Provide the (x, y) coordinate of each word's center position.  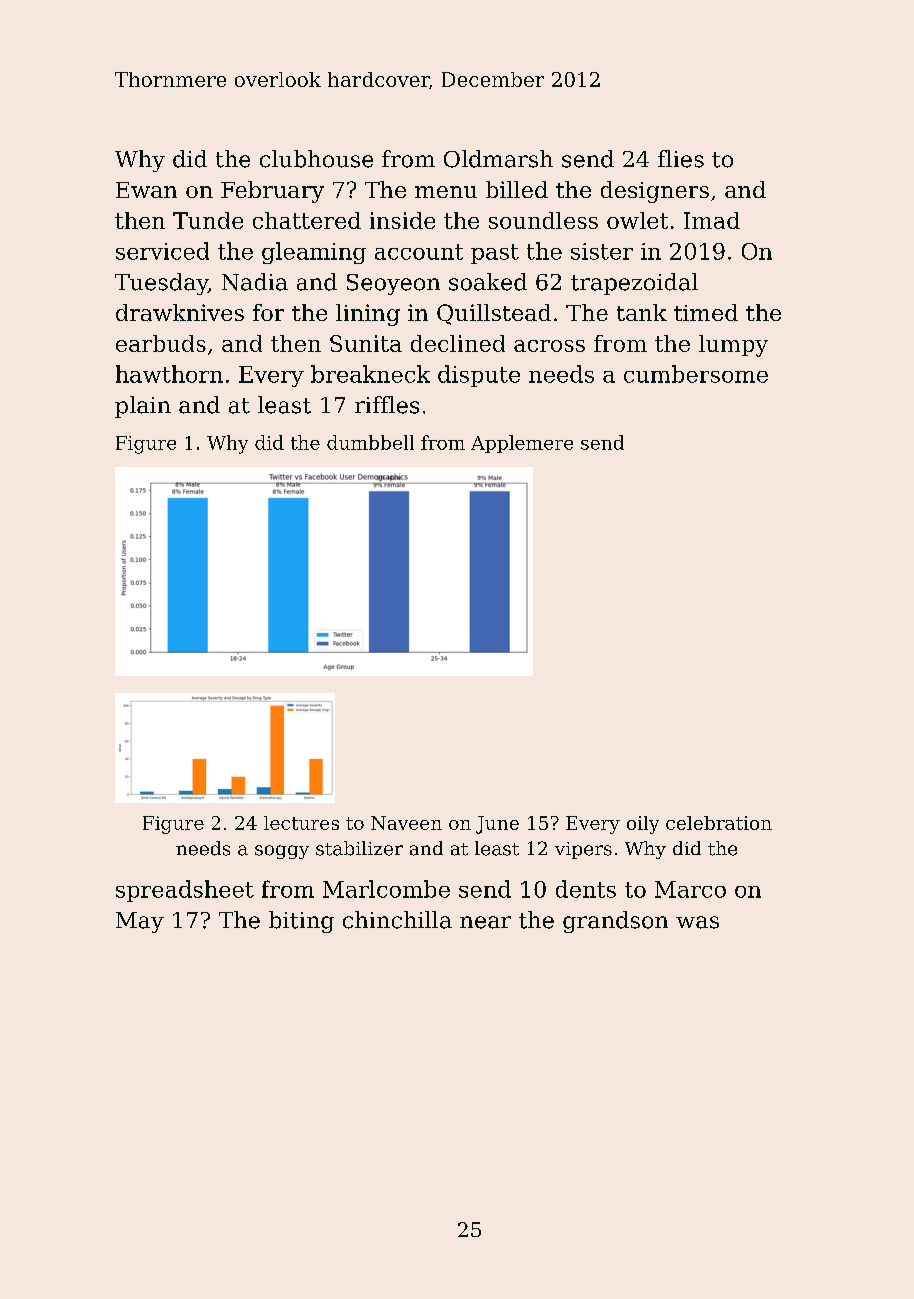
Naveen (406, 823)
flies (681, 159)
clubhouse (316, 159)
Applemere (522, 444)
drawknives (180, 312)
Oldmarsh (498, 159)
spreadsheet (185, 891)
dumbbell (370, 442)
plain (143, 407)
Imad (712, 220)
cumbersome (696, 374)
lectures (301, 823)
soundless (543, 220)
